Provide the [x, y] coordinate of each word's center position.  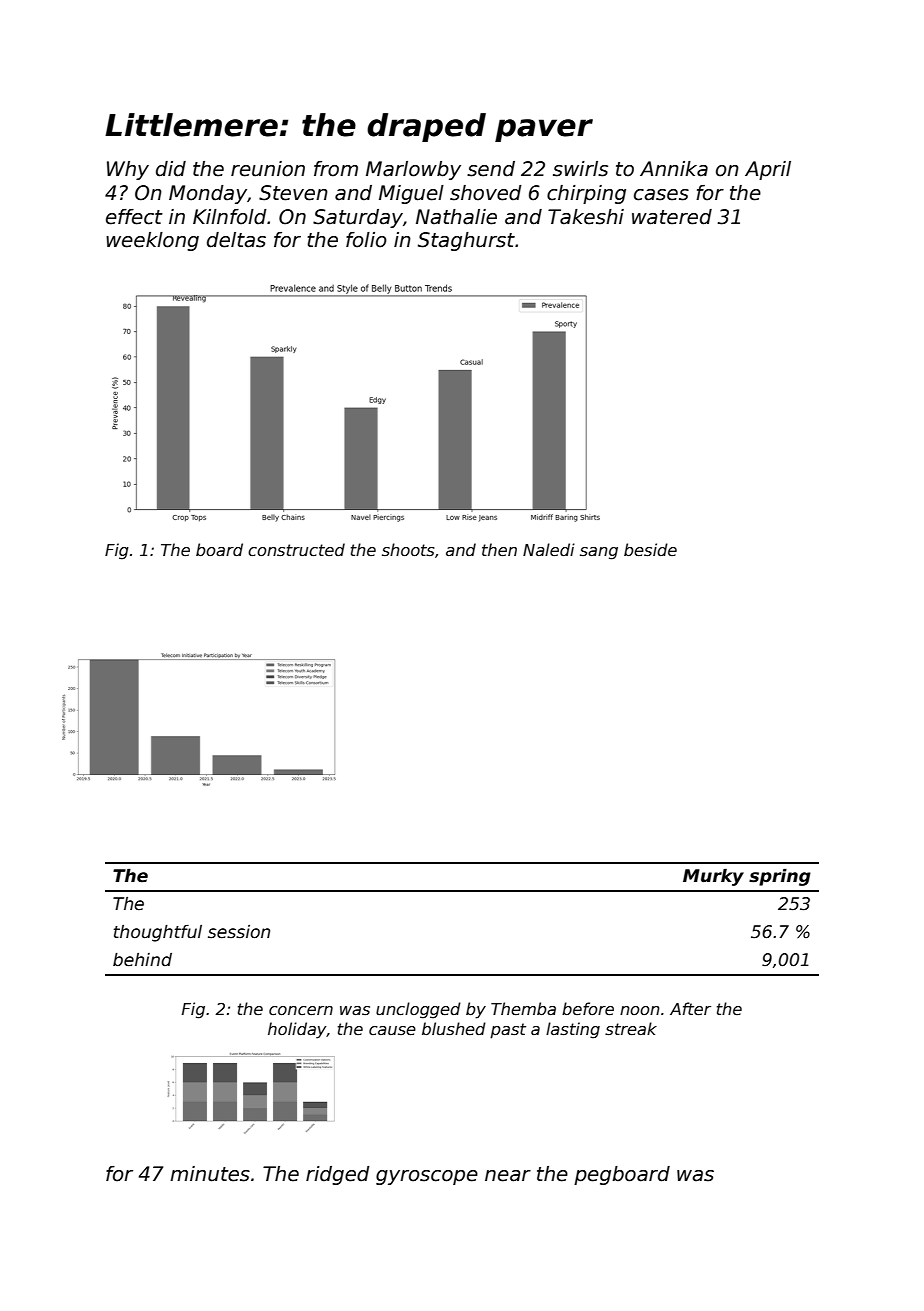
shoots [408, 550]
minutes [210, 1174]
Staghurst [466, 241]
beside [650, 550]
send [491, 169]
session [239, 932]
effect [134, 217]
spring [780, 877]
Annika [674, 169]
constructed [296, 550]
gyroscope [427, 1177]
